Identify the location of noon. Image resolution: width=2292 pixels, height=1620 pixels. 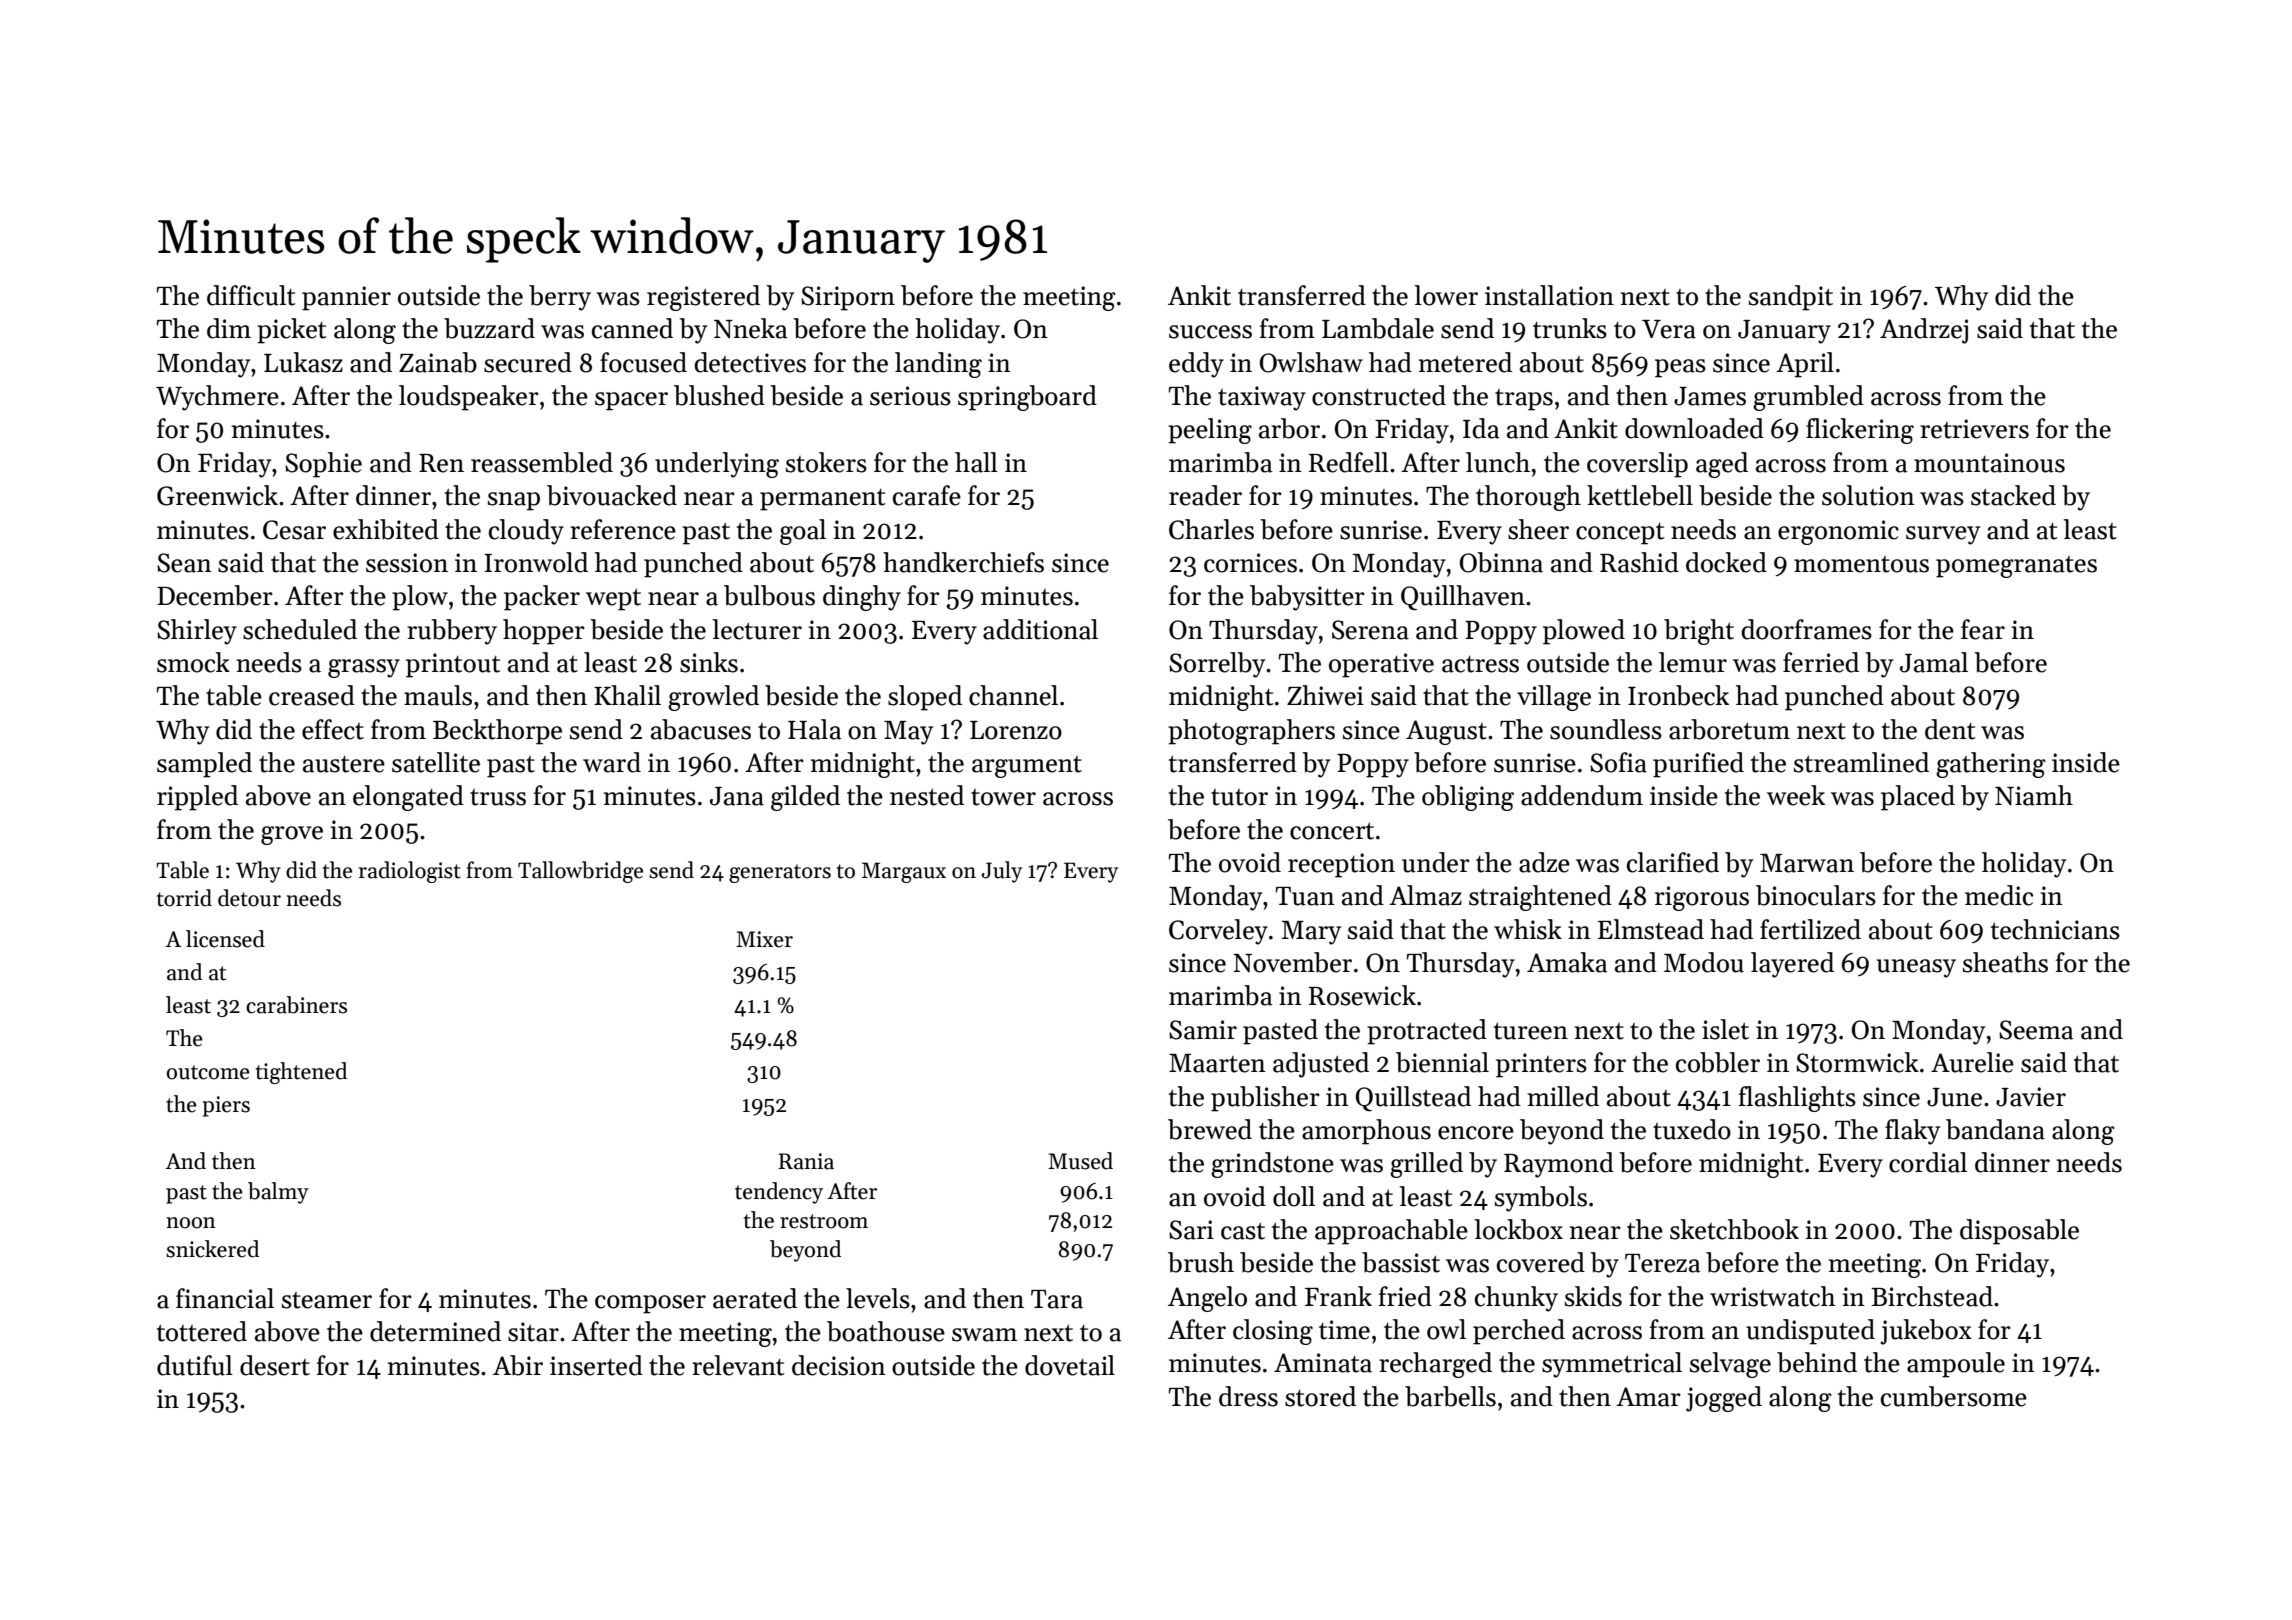
(191, 1223).
